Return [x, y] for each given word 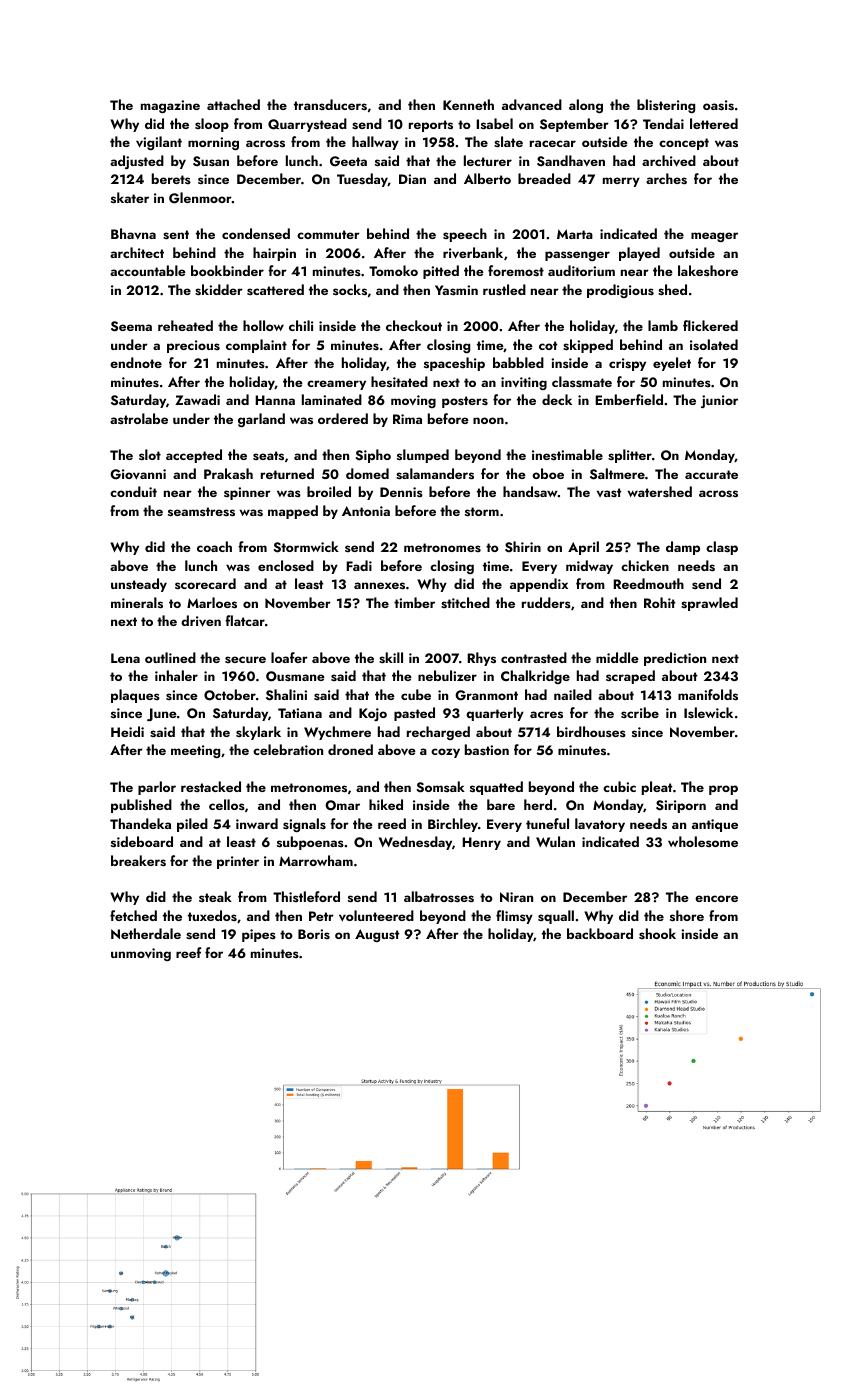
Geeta [348, 161]
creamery [336, 385]
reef [189, 952]
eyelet [672, 364]
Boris [314, 934]
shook [657, 933]
